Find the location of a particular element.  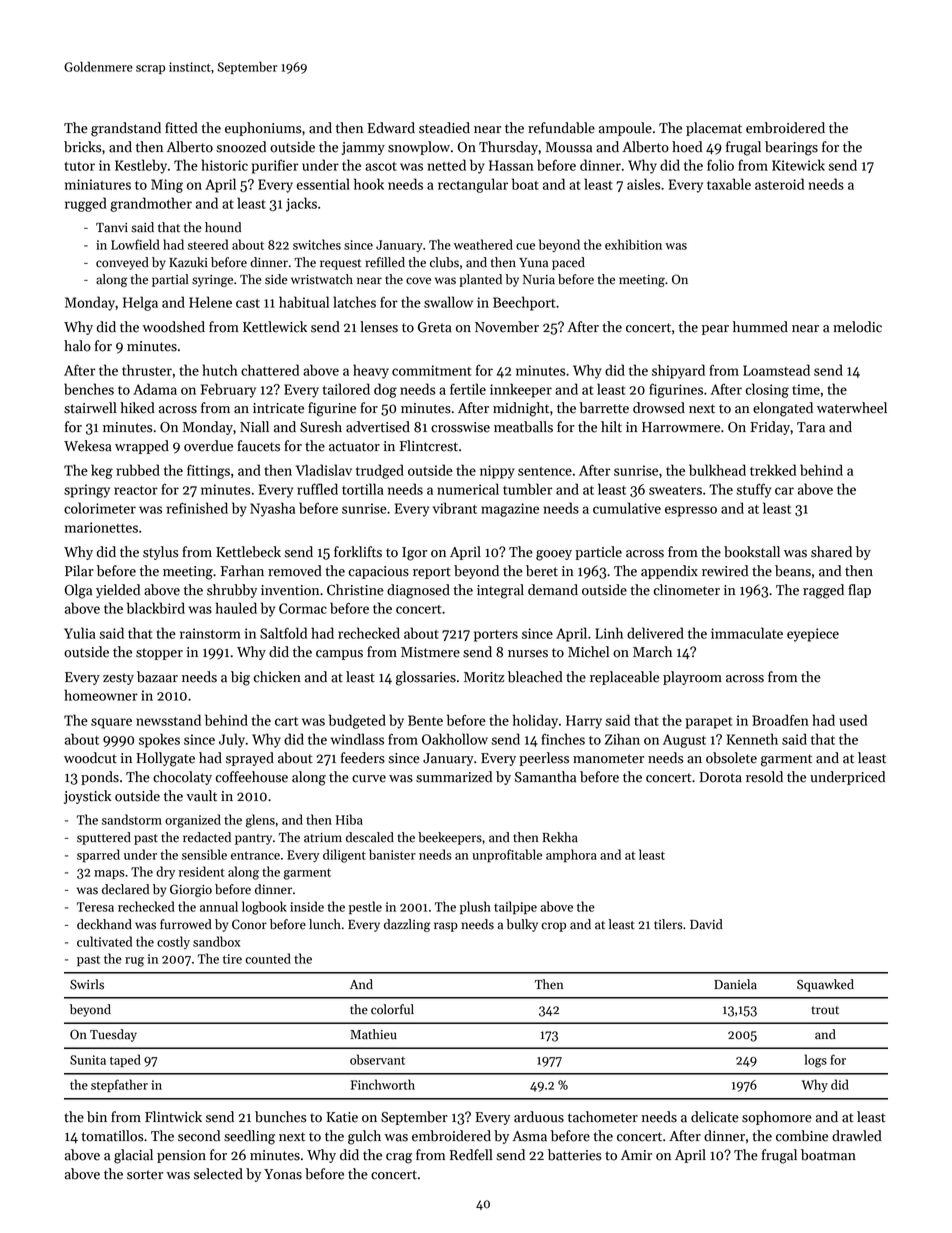

Loamstead is located at coordinates (776, 370).
